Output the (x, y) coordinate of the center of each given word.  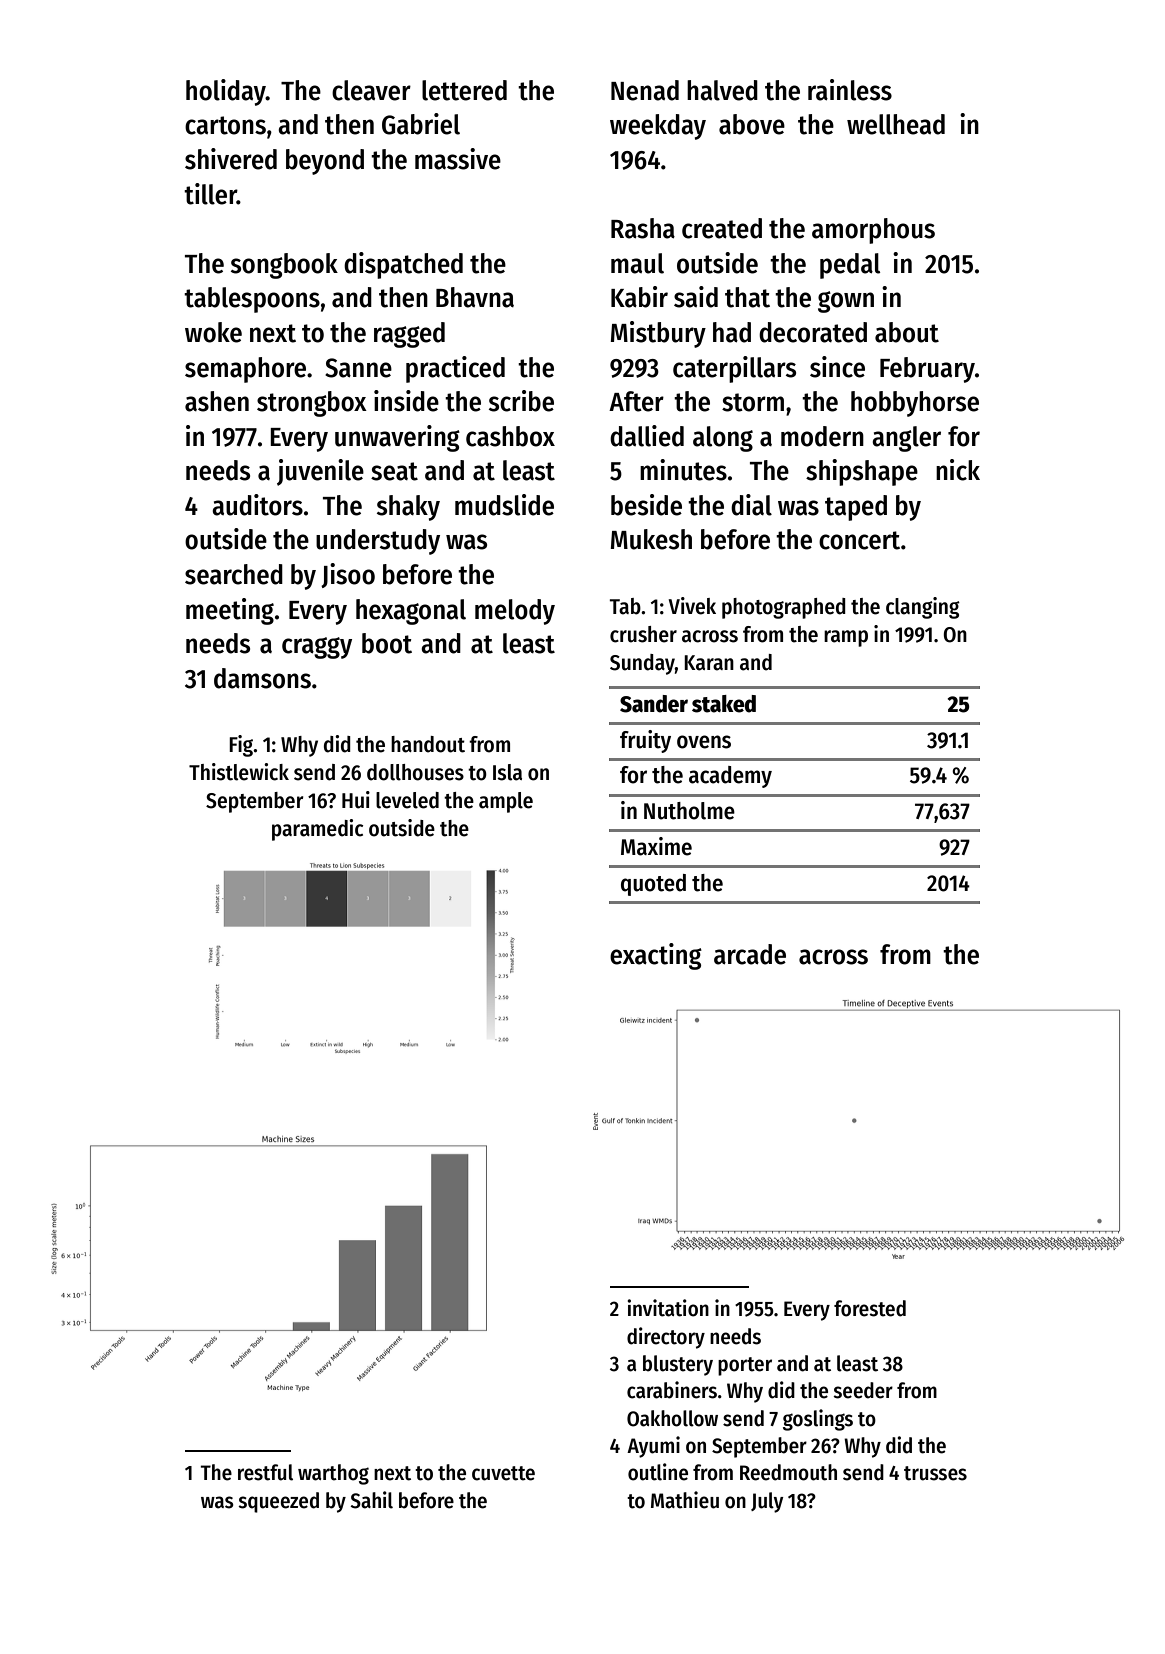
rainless (850, 90)
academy (730, 777)
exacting (656, 956)
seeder (863, 1390)
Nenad (645, 90)
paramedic (317, 830)
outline (658, 1472)
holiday (226, 92)
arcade (750, 954)
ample (506, 802)
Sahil (371, 1500)
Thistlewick (239, 772)
